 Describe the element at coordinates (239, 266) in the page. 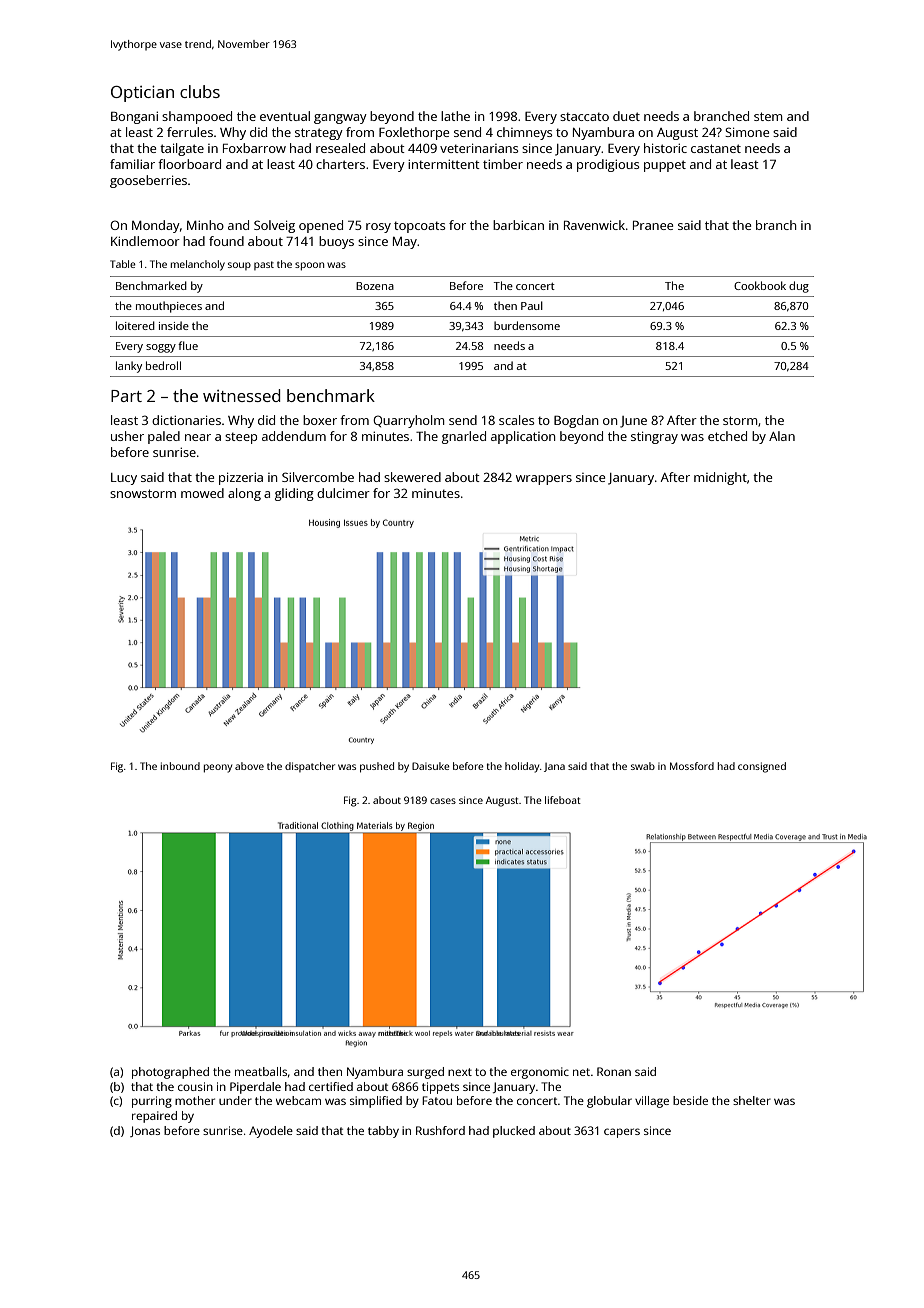

I see `soup` at that location.
